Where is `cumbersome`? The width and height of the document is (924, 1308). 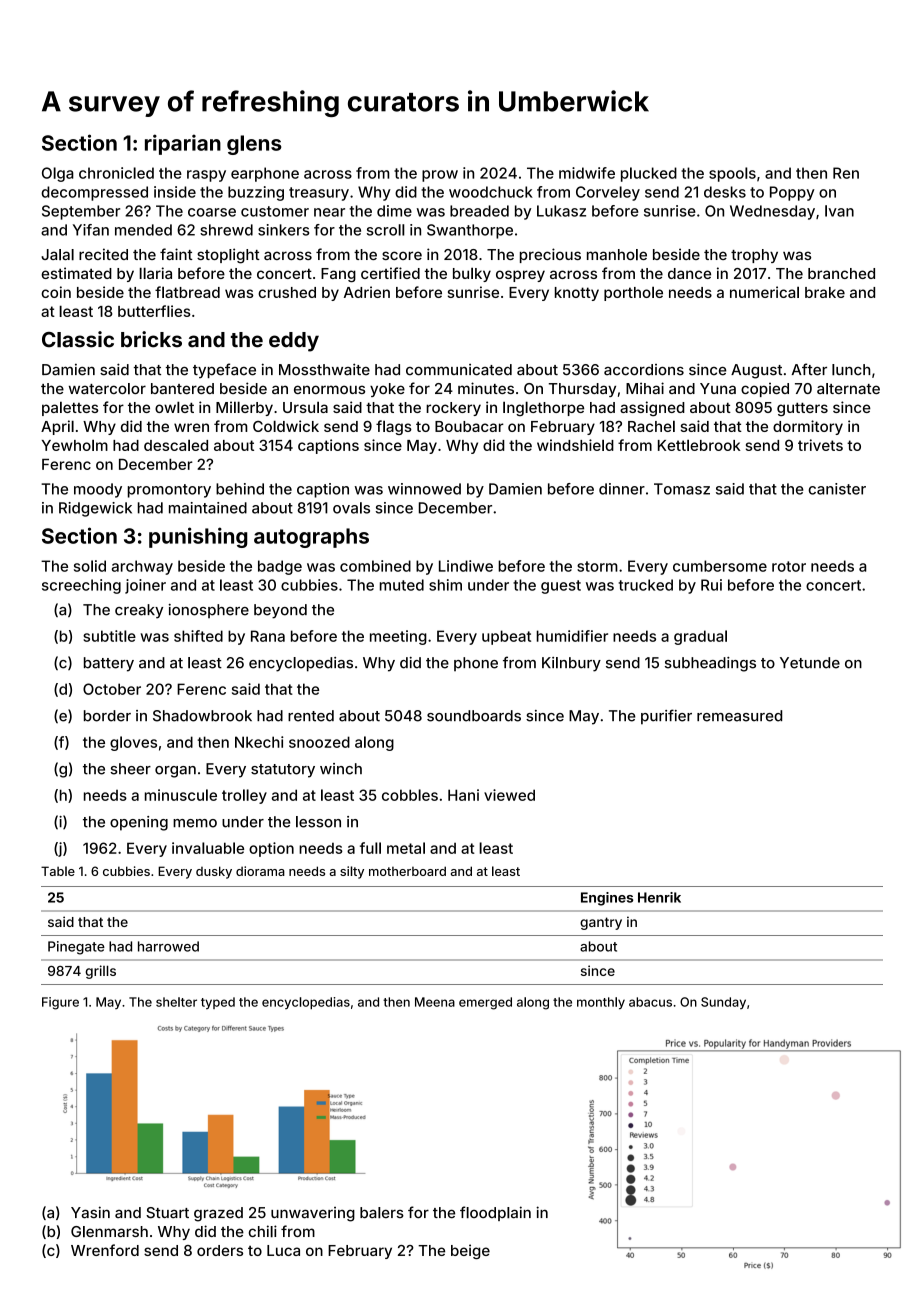
cumbersome is located at coordinates (720, 566).
